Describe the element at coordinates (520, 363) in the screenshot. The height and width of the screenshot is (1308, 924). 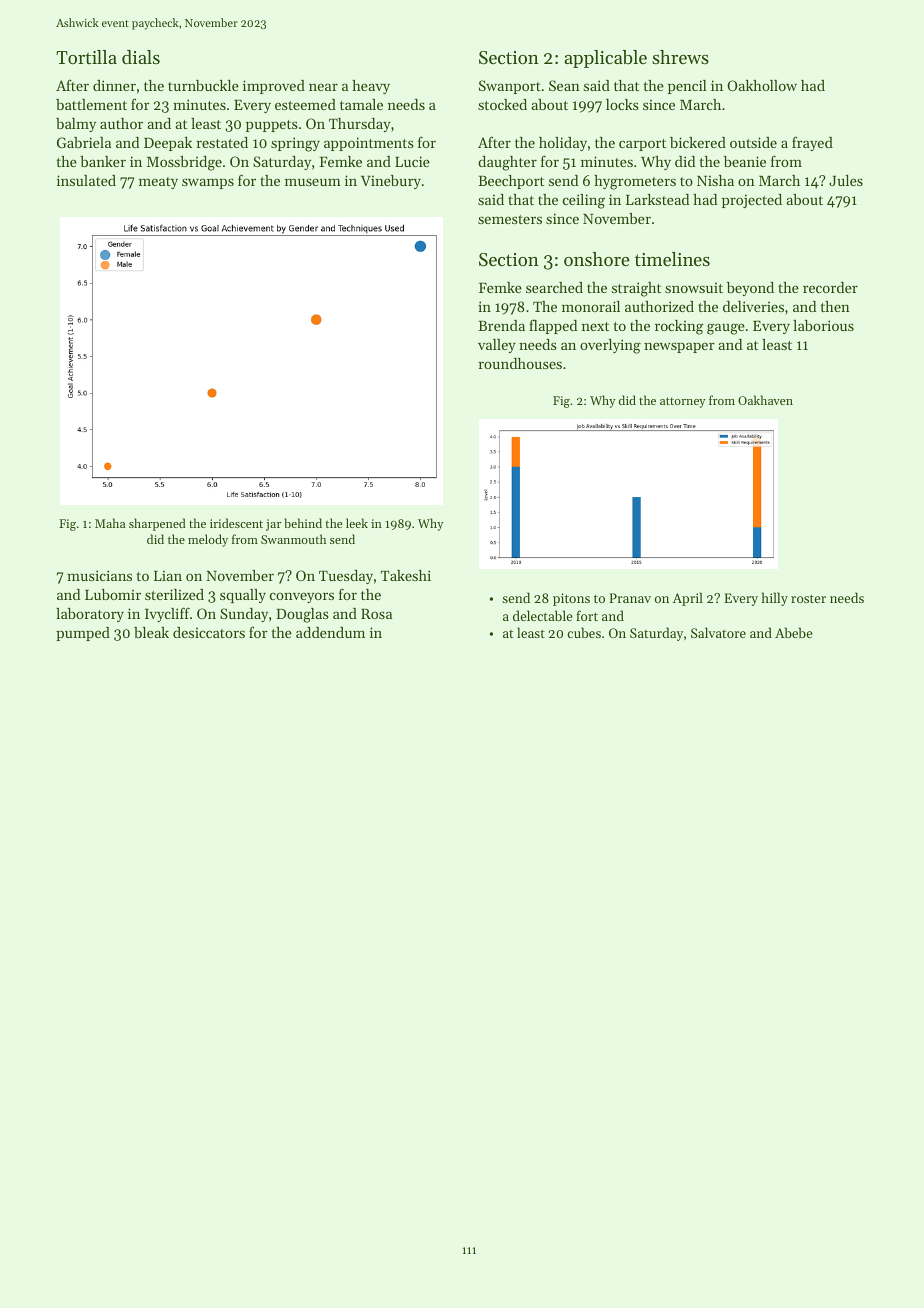
I see `roundhouses` at that location.
